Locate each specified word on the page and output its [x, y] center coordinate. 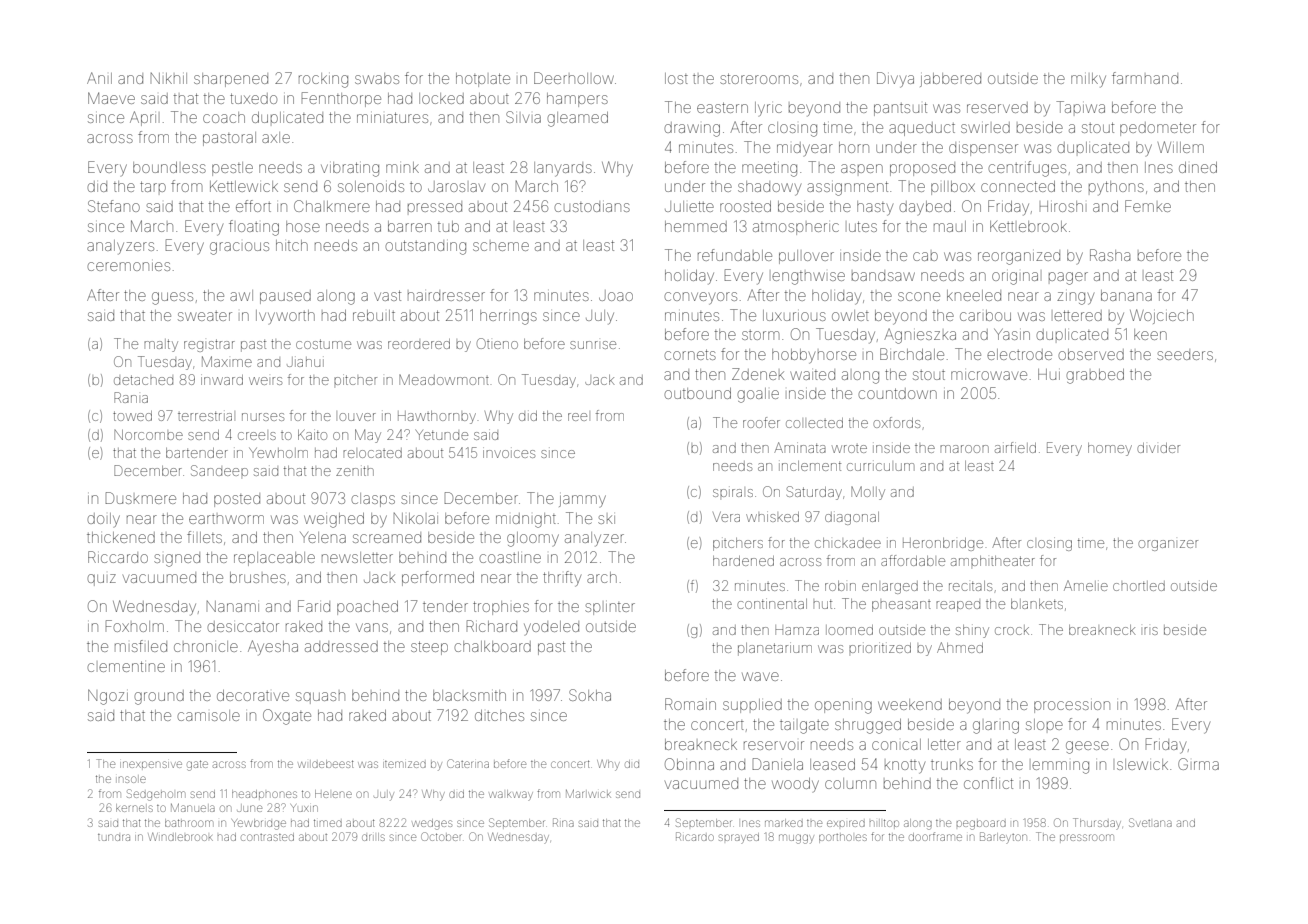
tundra [114, 837]
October [441, 836]
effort [253, 206]
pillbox [953, 188]
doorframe [935, 836]
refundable [735, 255]
